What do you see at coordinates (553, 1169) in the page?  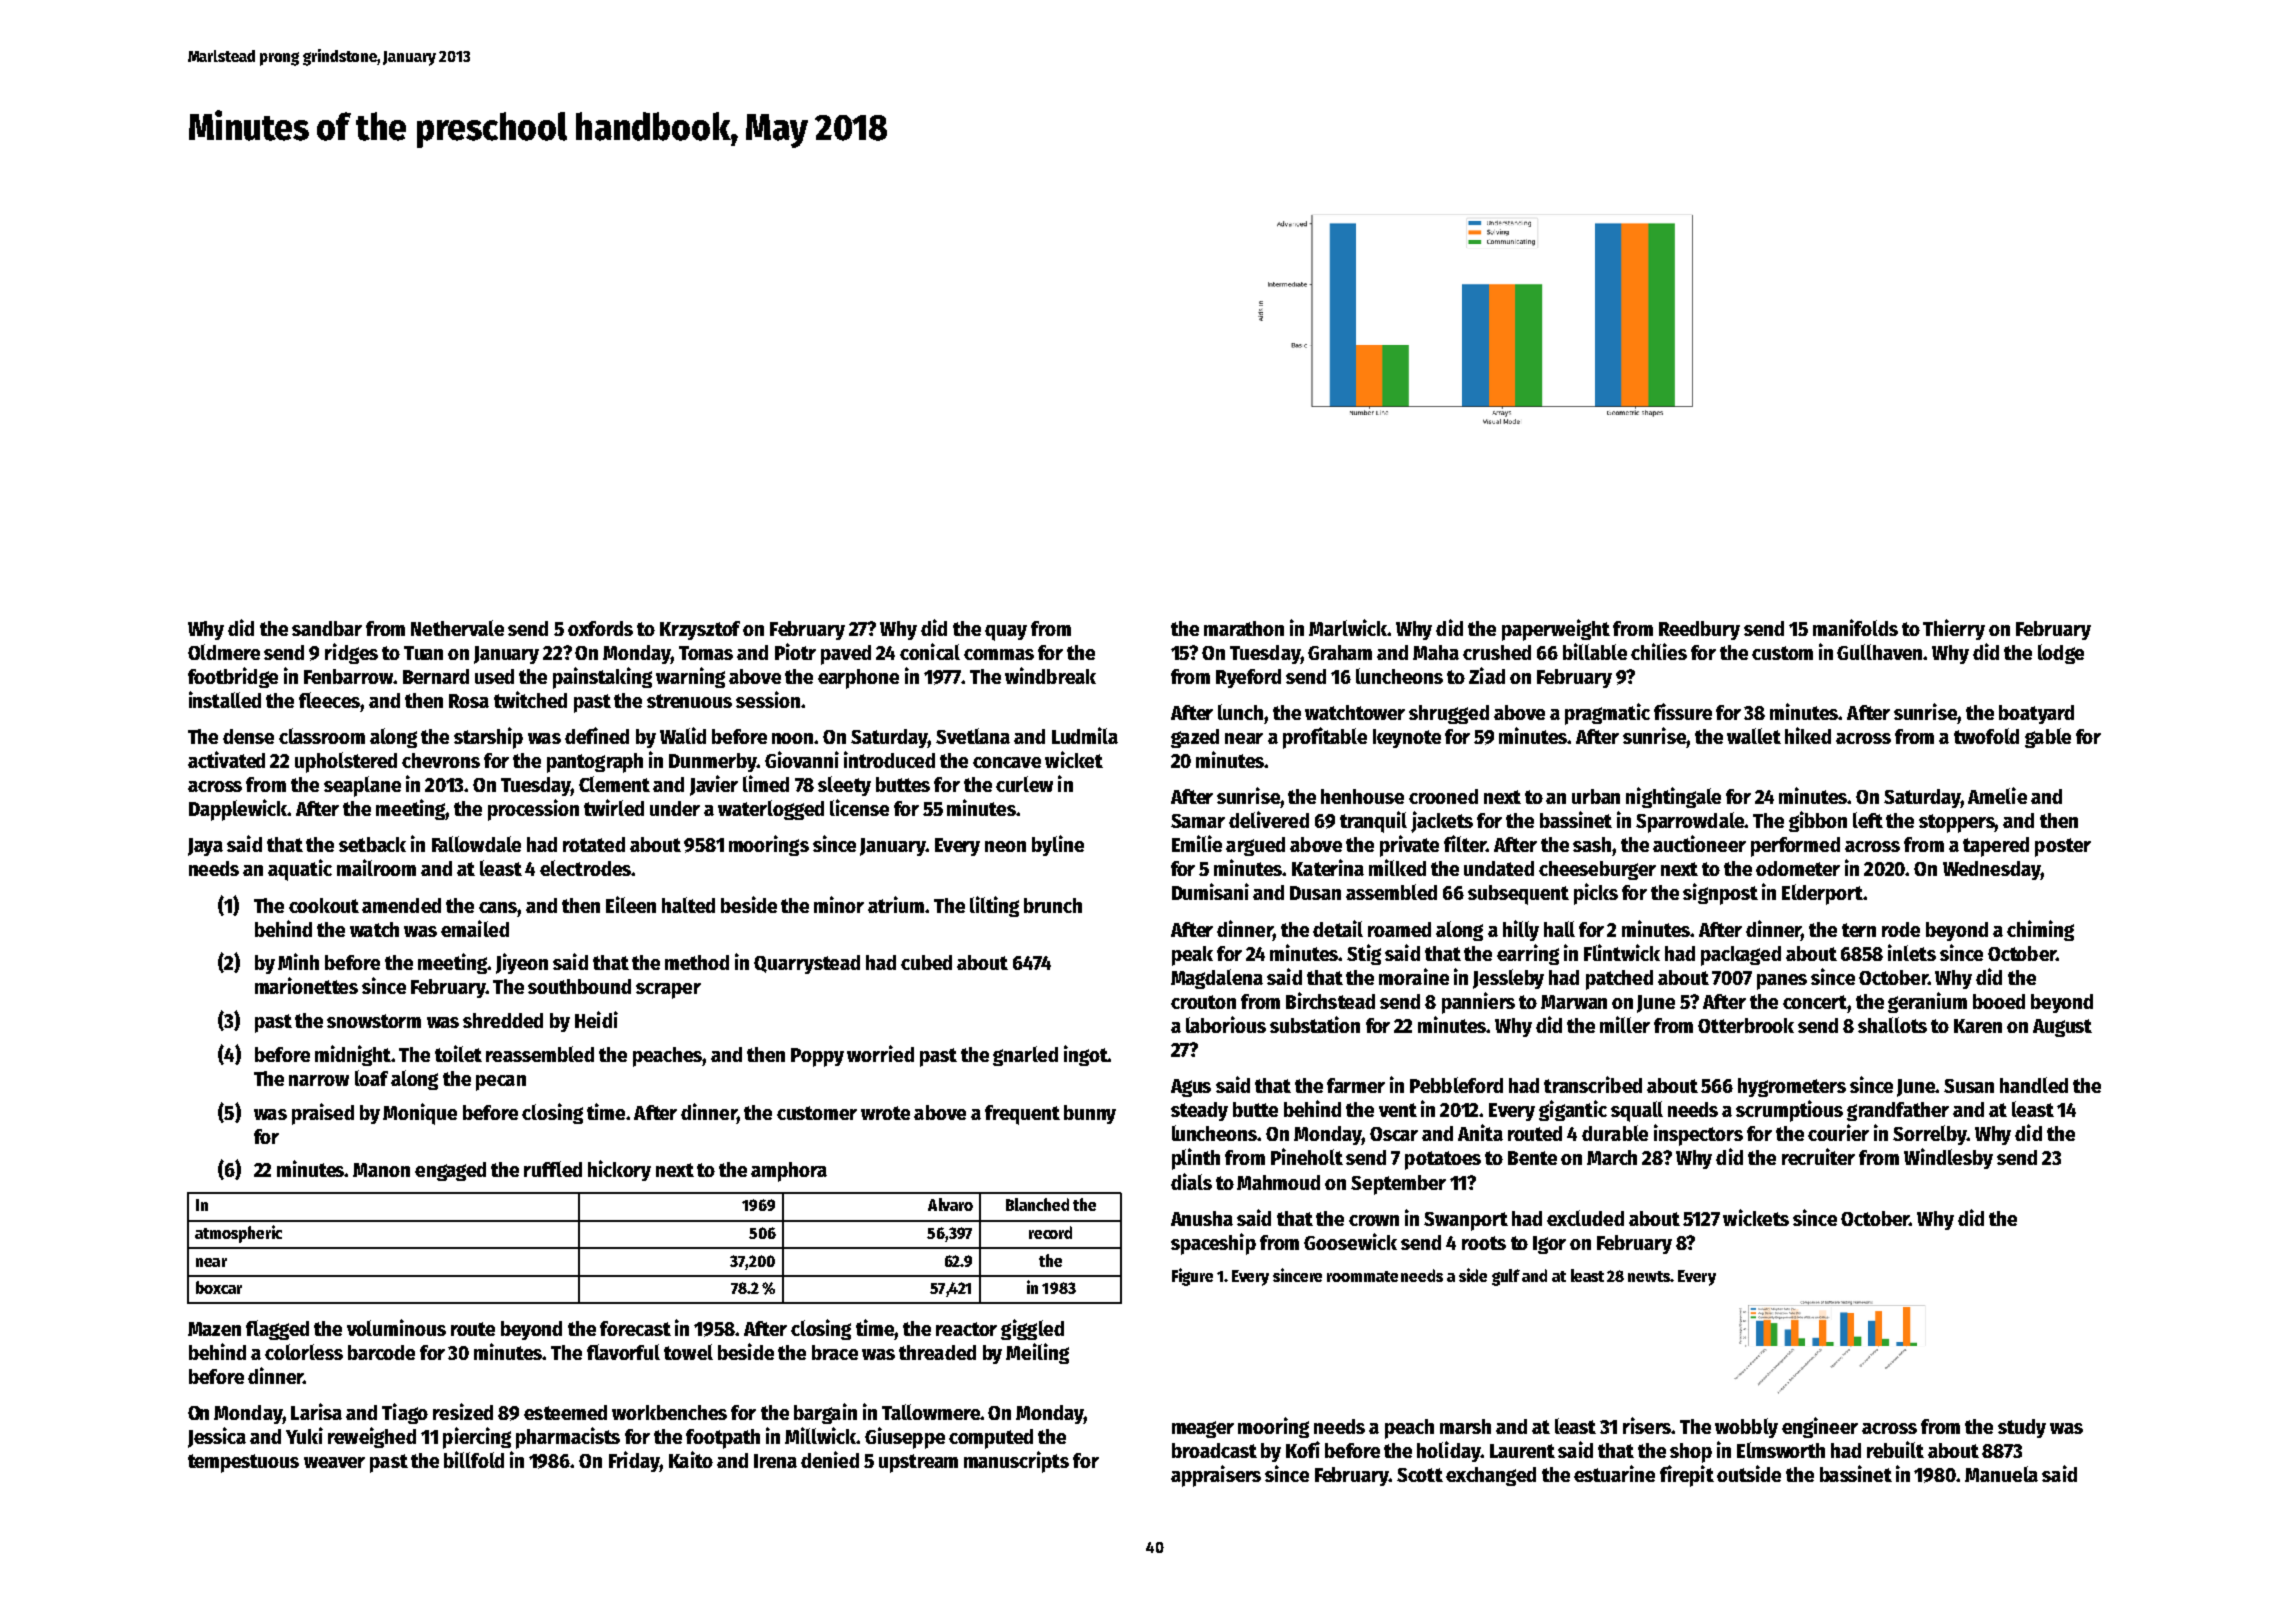 I see `ruffled` at bounding box center [553, 1169].
